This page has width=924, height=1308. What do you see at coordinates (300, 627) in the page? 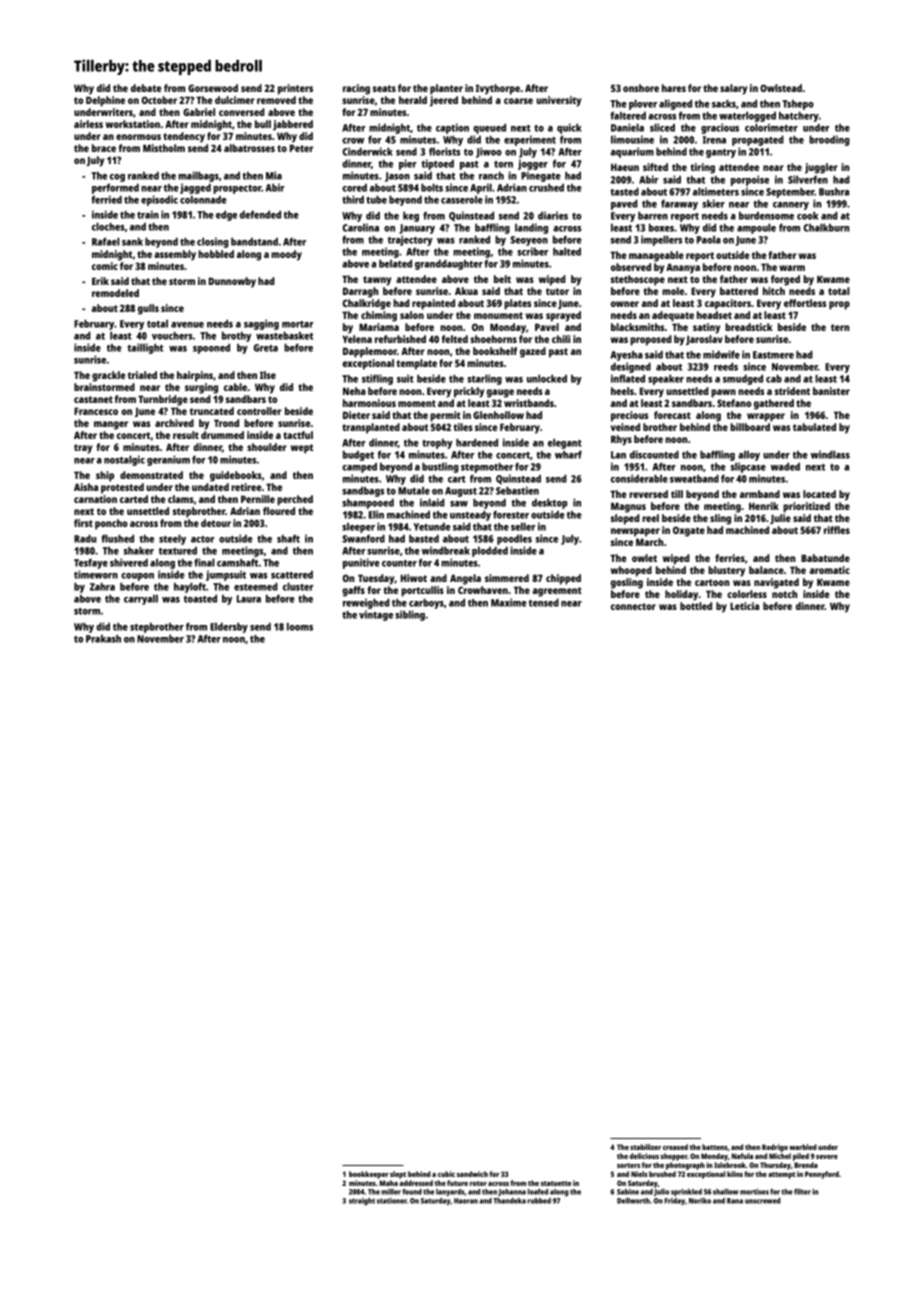
I see `looms` at bounding box center [300, 627].
